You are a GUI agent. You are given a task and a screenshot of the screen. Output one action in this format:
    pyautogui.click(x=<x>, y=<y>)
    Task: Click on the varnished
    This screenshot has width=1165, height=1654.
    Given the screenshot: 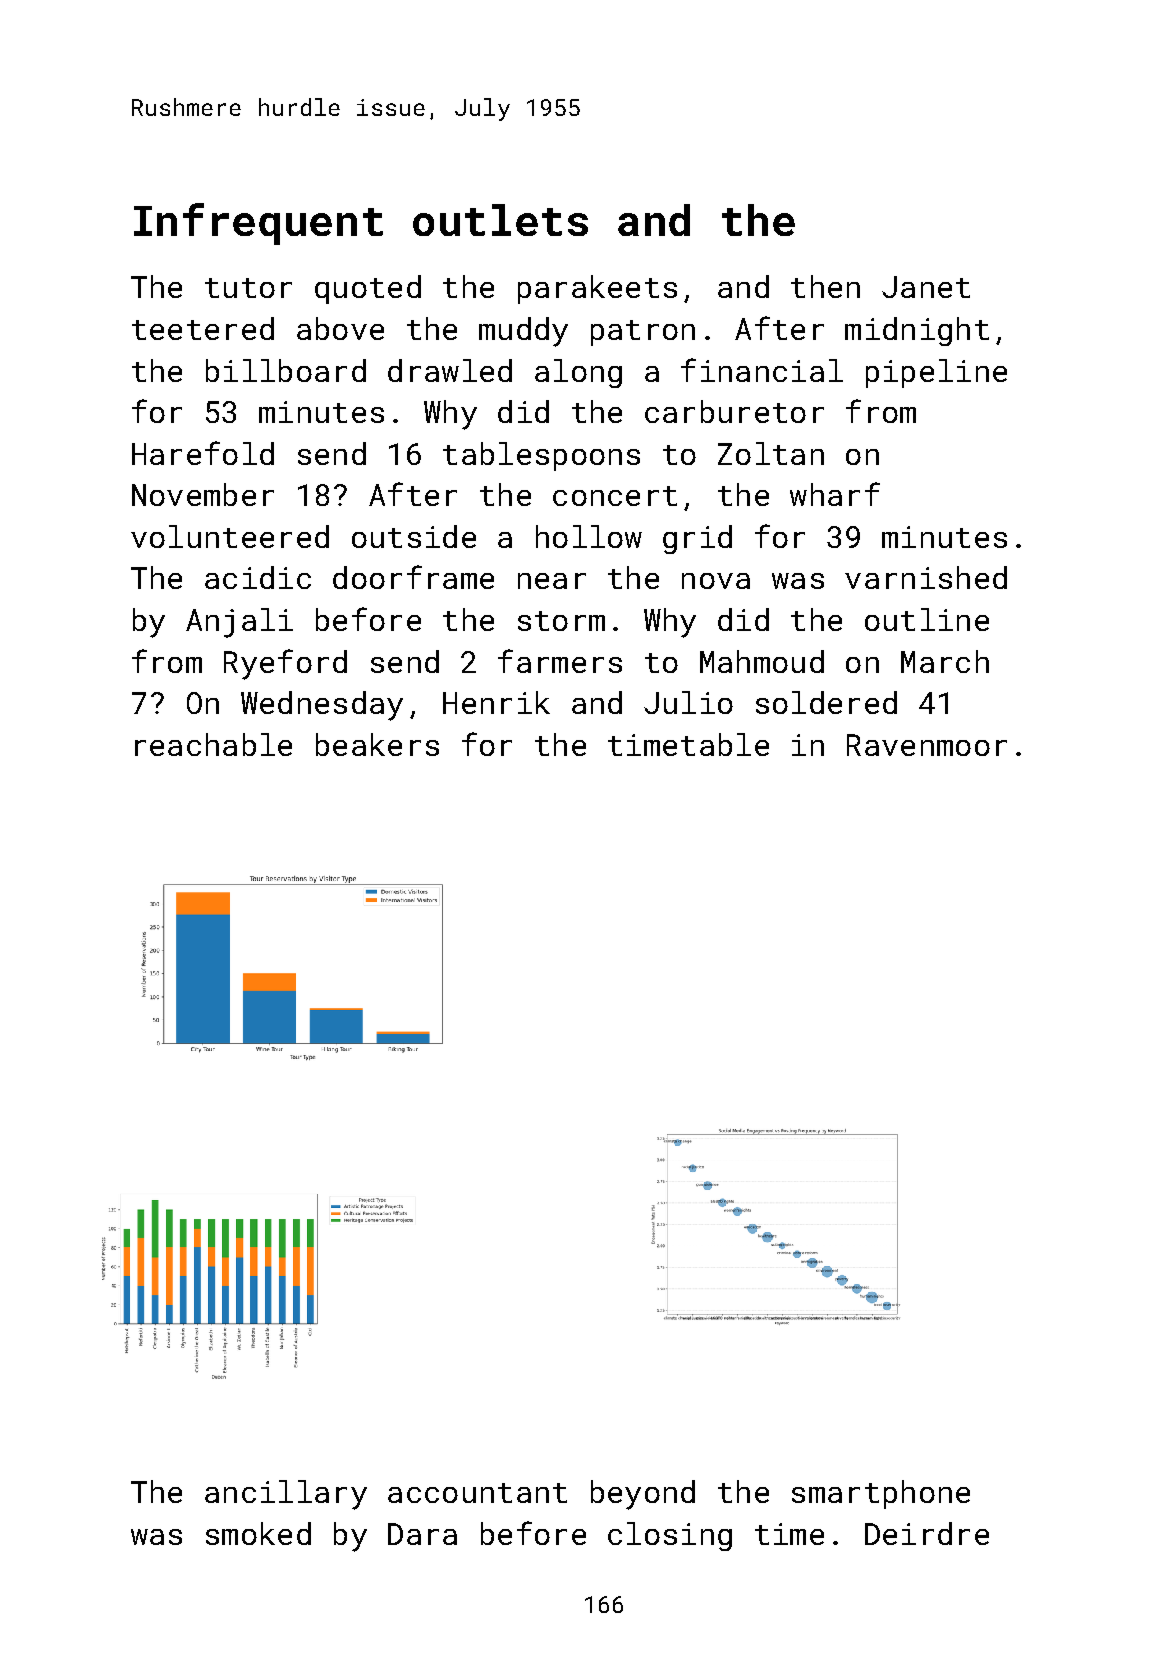 What is the action you would take?
    pyautogui.click(x=926, y=577)
